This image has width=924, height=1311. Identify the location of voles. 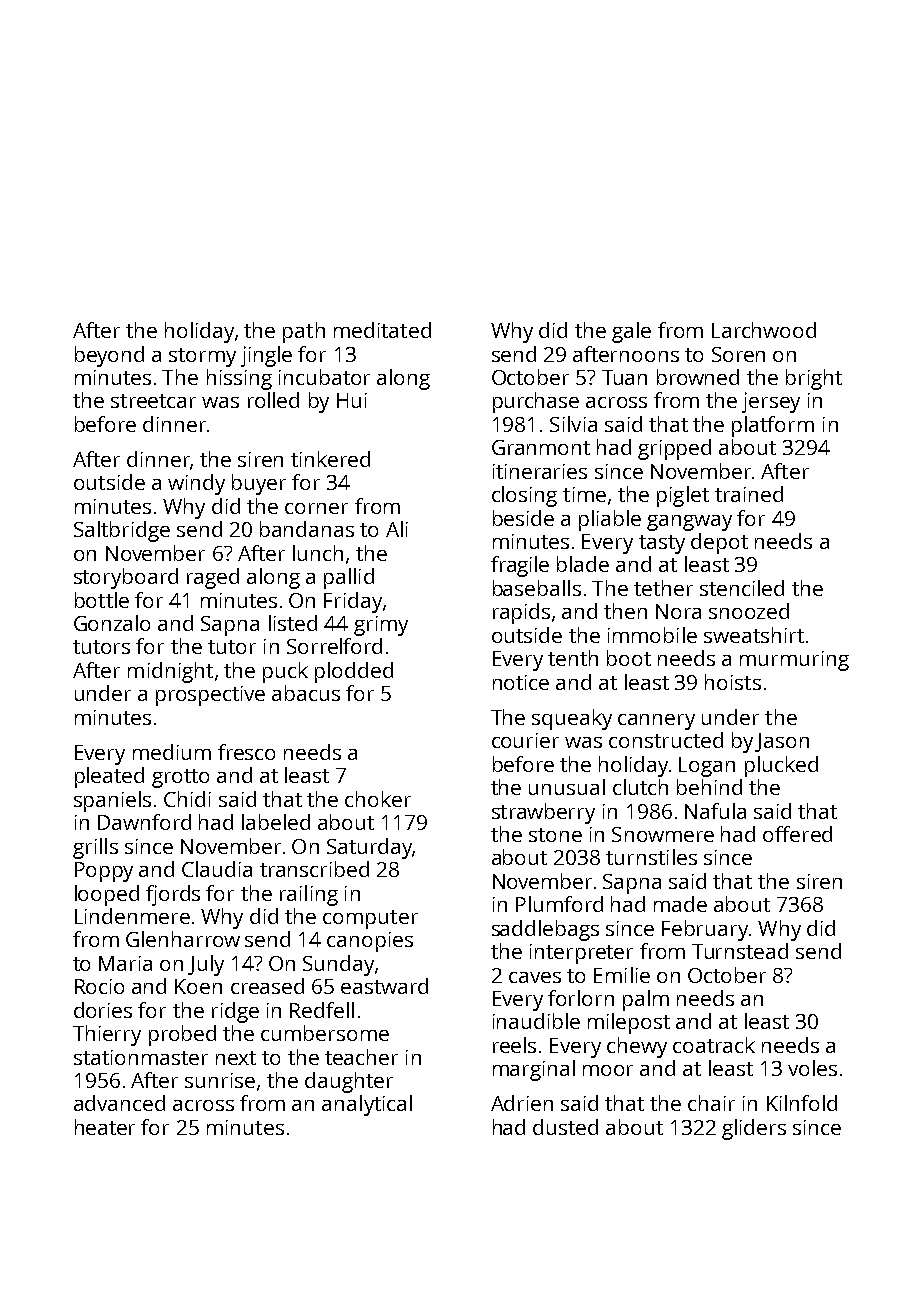
(812, 1068).
